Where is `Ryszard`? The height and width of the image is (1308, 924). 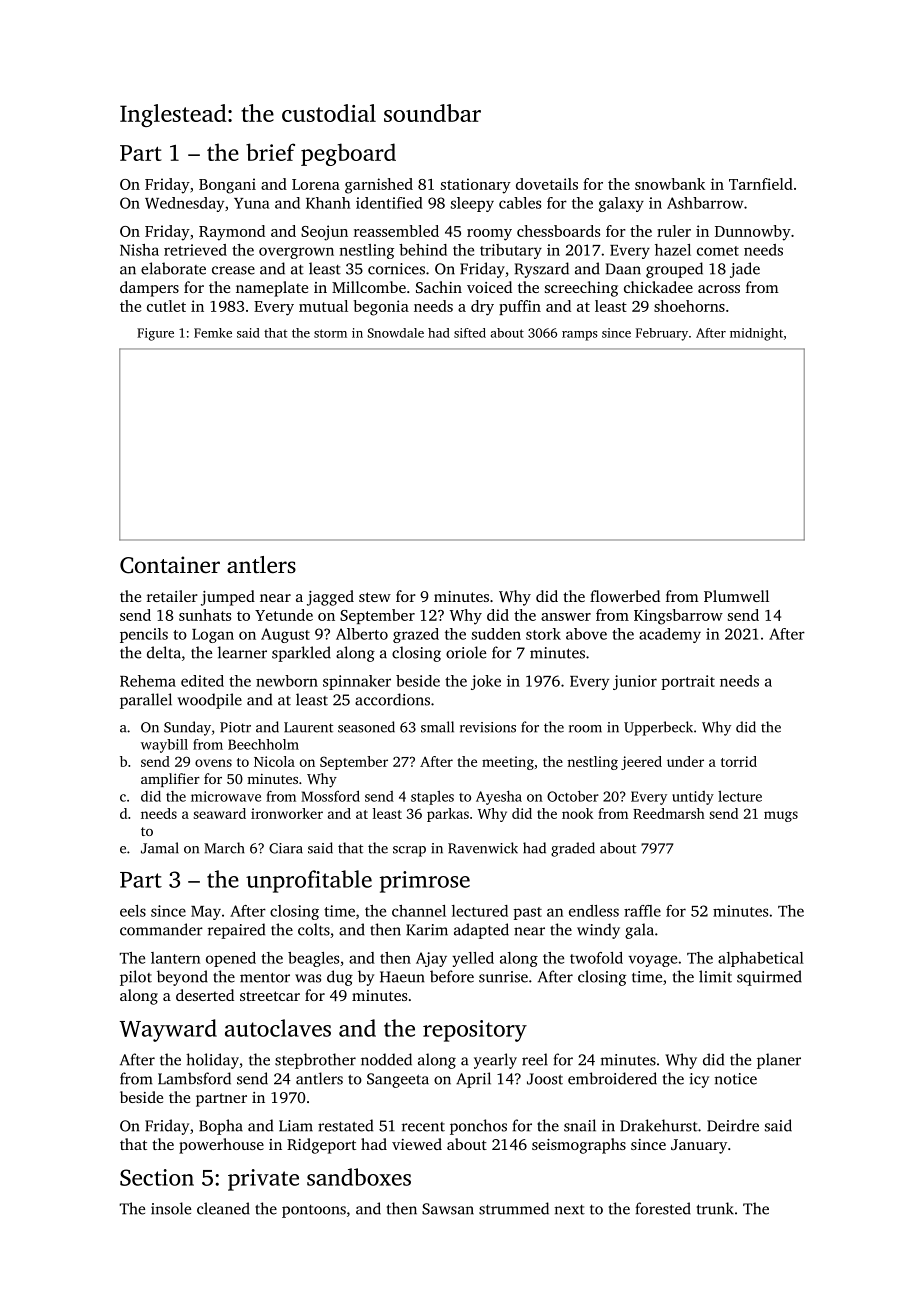 Ryszard is located at coordinates (542, 270).
